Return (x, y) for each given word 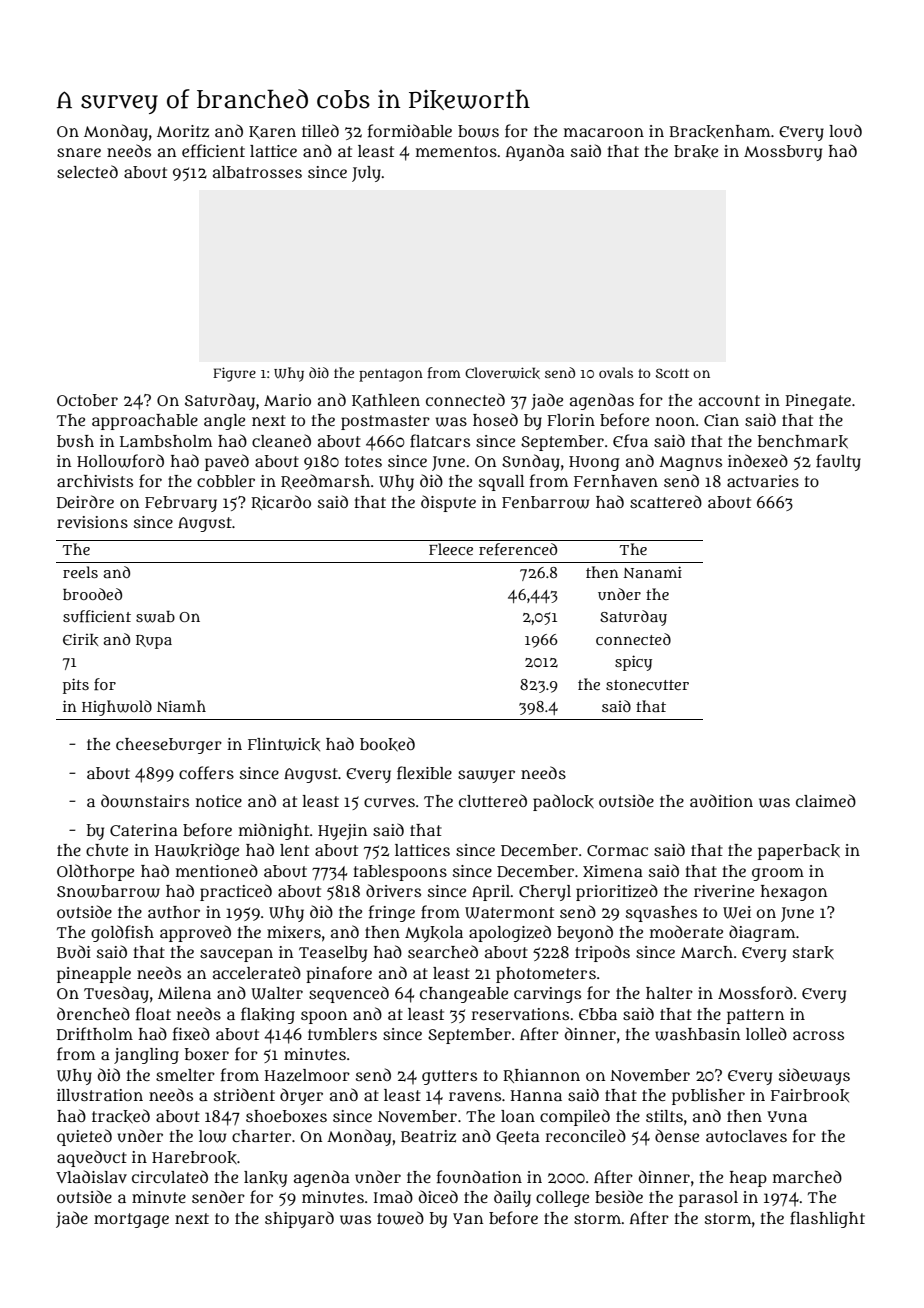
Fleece (451, 549)
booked (387, 744)
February (181, 504)
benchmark (803, 442)
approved (195, 933)
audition (721, 801)
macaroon (604, 132)
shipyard (299, 1219)
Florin (571, 420)
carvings (547, 995)
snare (79, 152)
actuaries (763, 481)
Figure (234, 374)
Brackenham (720, 132)
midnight (274, 831)
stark (813, 953)
